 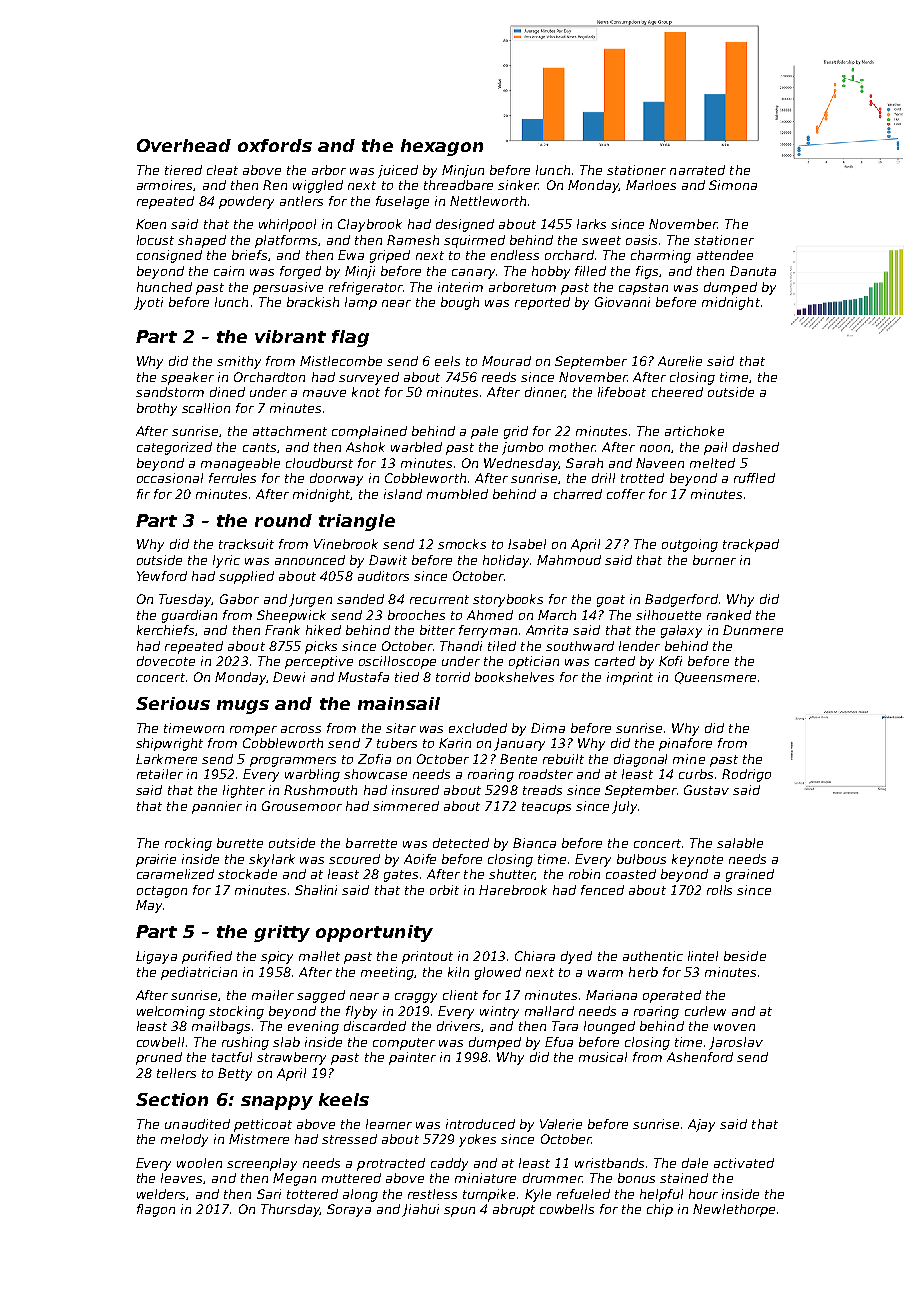 I want to click on dashed, so click(x=756, y=447).
